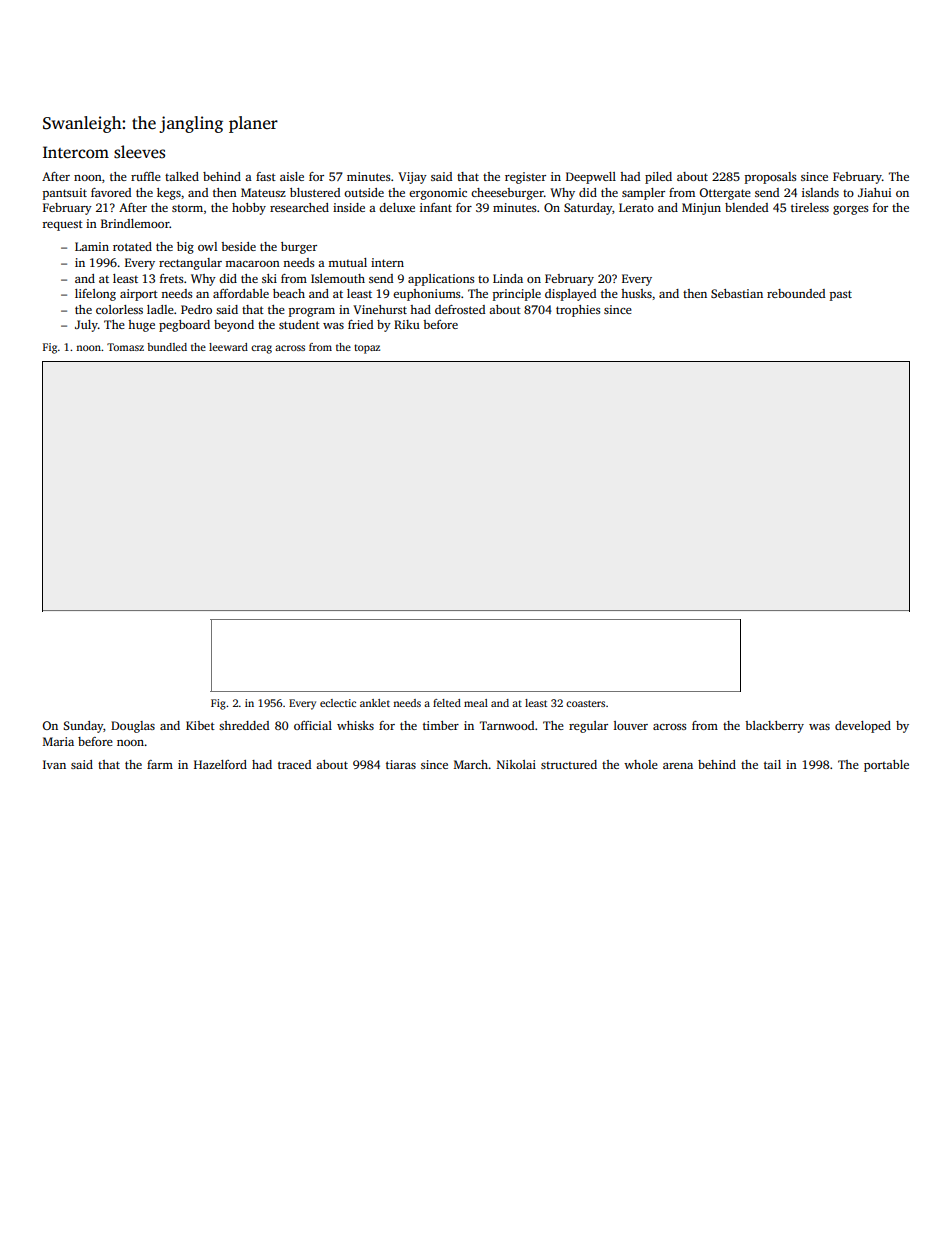 This screenshot has width=952, height=1233. What do you see at coordinates (125, 347) in the screenshot?
I see `Tomasz` at bounding box center [125, 347].
